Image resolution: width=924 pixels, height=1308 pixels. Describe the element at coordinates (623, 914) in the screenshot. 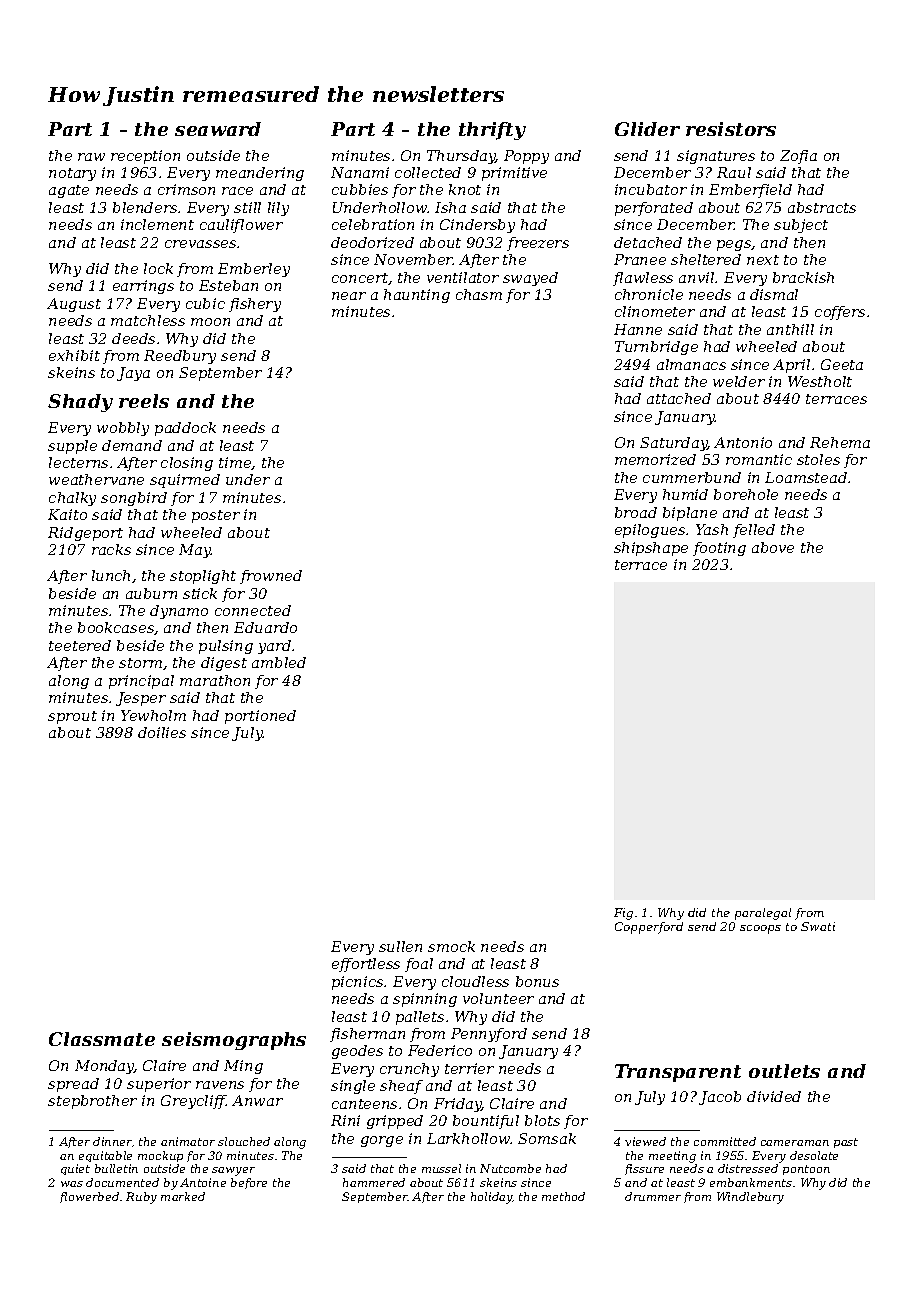

I see `Fig` at that location.
